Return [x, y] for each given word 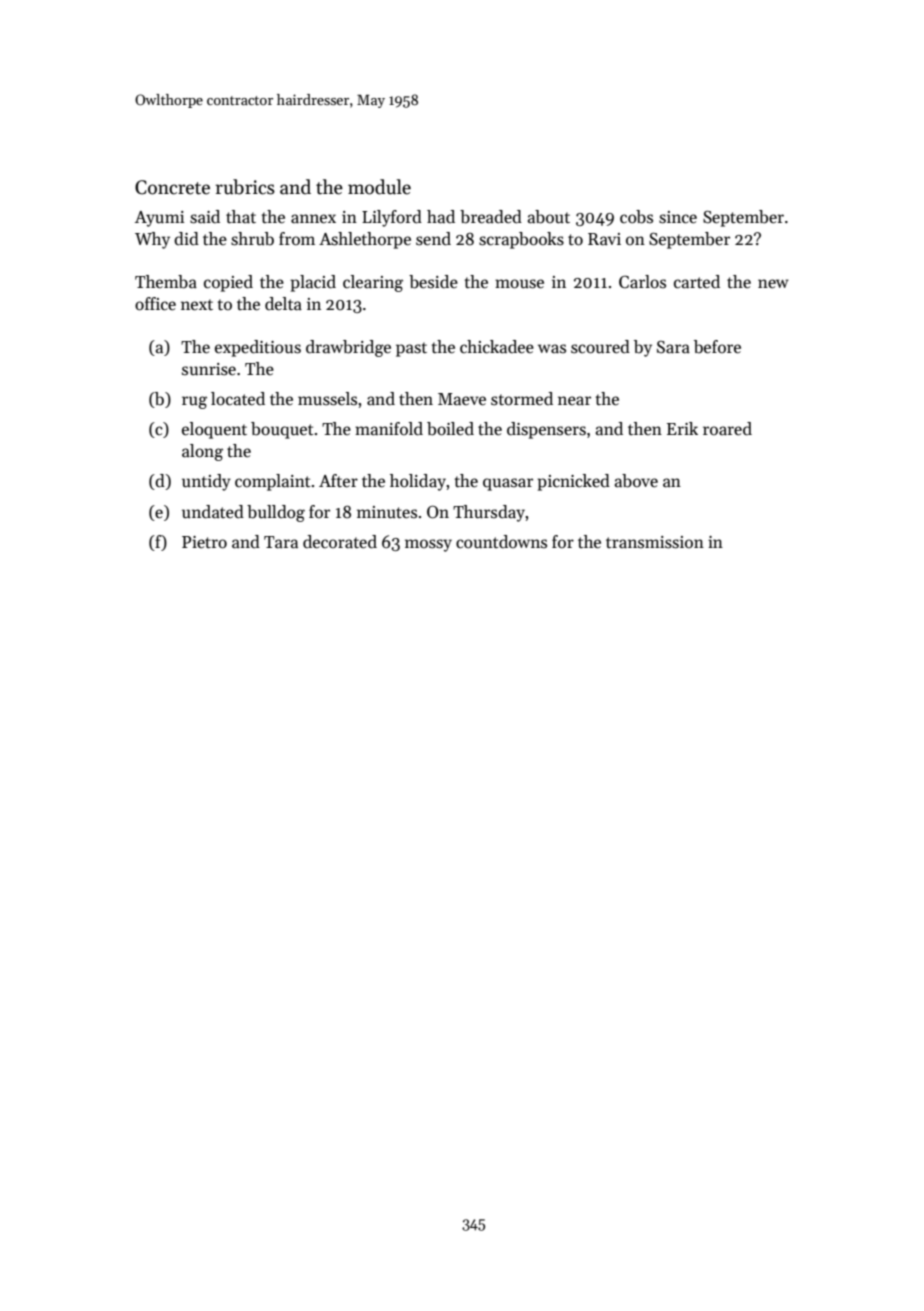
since [678, 217]
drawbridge [348, 348]
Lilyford [392, 218]
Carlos [642, 282]
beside [433, 282]
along [202, 452]
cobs [636, 217]
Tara [281, 542]
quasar [508, 484]
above [636, 481]
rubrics [245, 187]
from [297, 238]
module [379, 187]
